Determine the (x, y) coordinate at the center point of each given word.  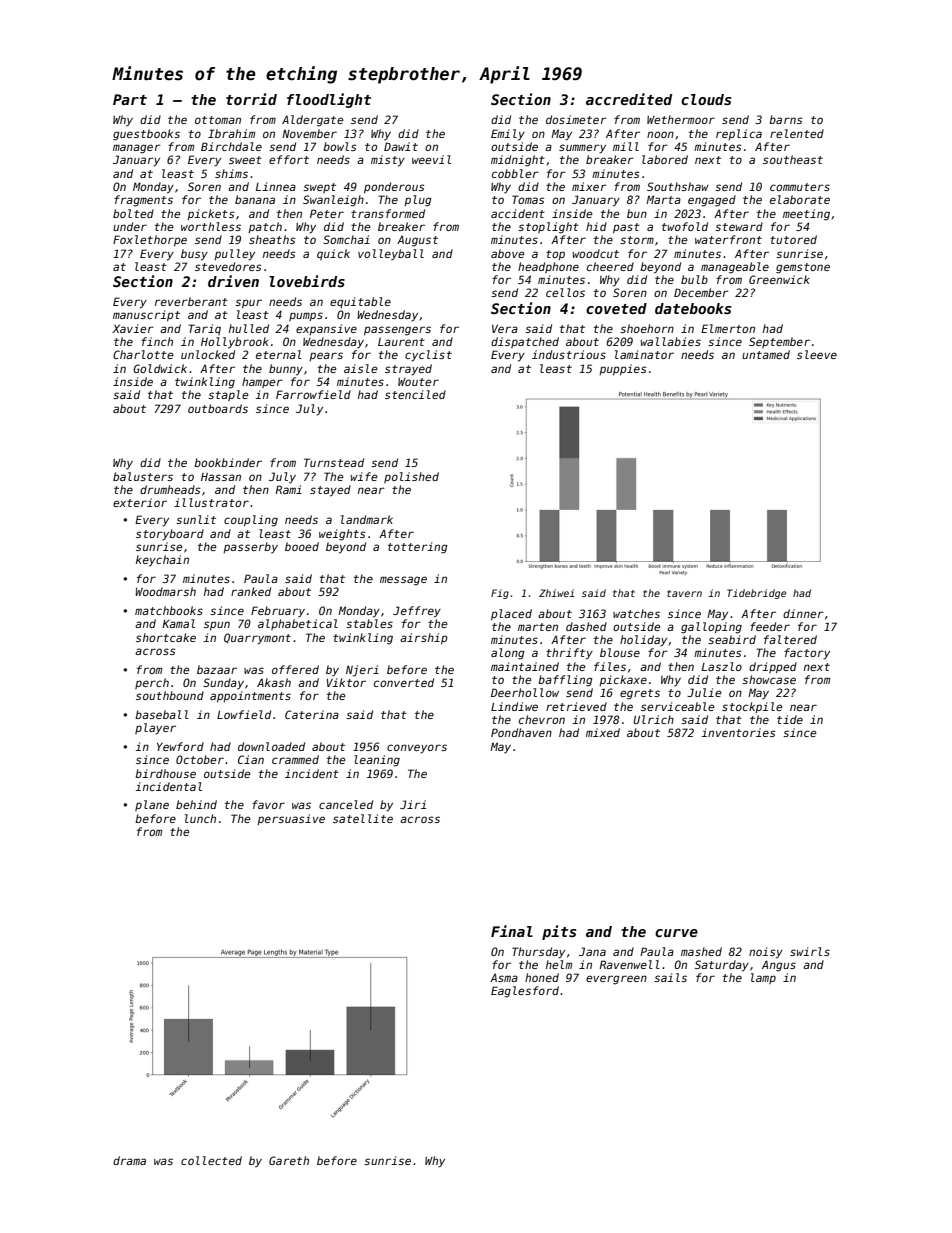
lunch (200, 818)
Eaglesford (525, 992)
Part (130, 99)
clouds (706, 99)
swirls (810, 951)
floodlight (329, 100)
